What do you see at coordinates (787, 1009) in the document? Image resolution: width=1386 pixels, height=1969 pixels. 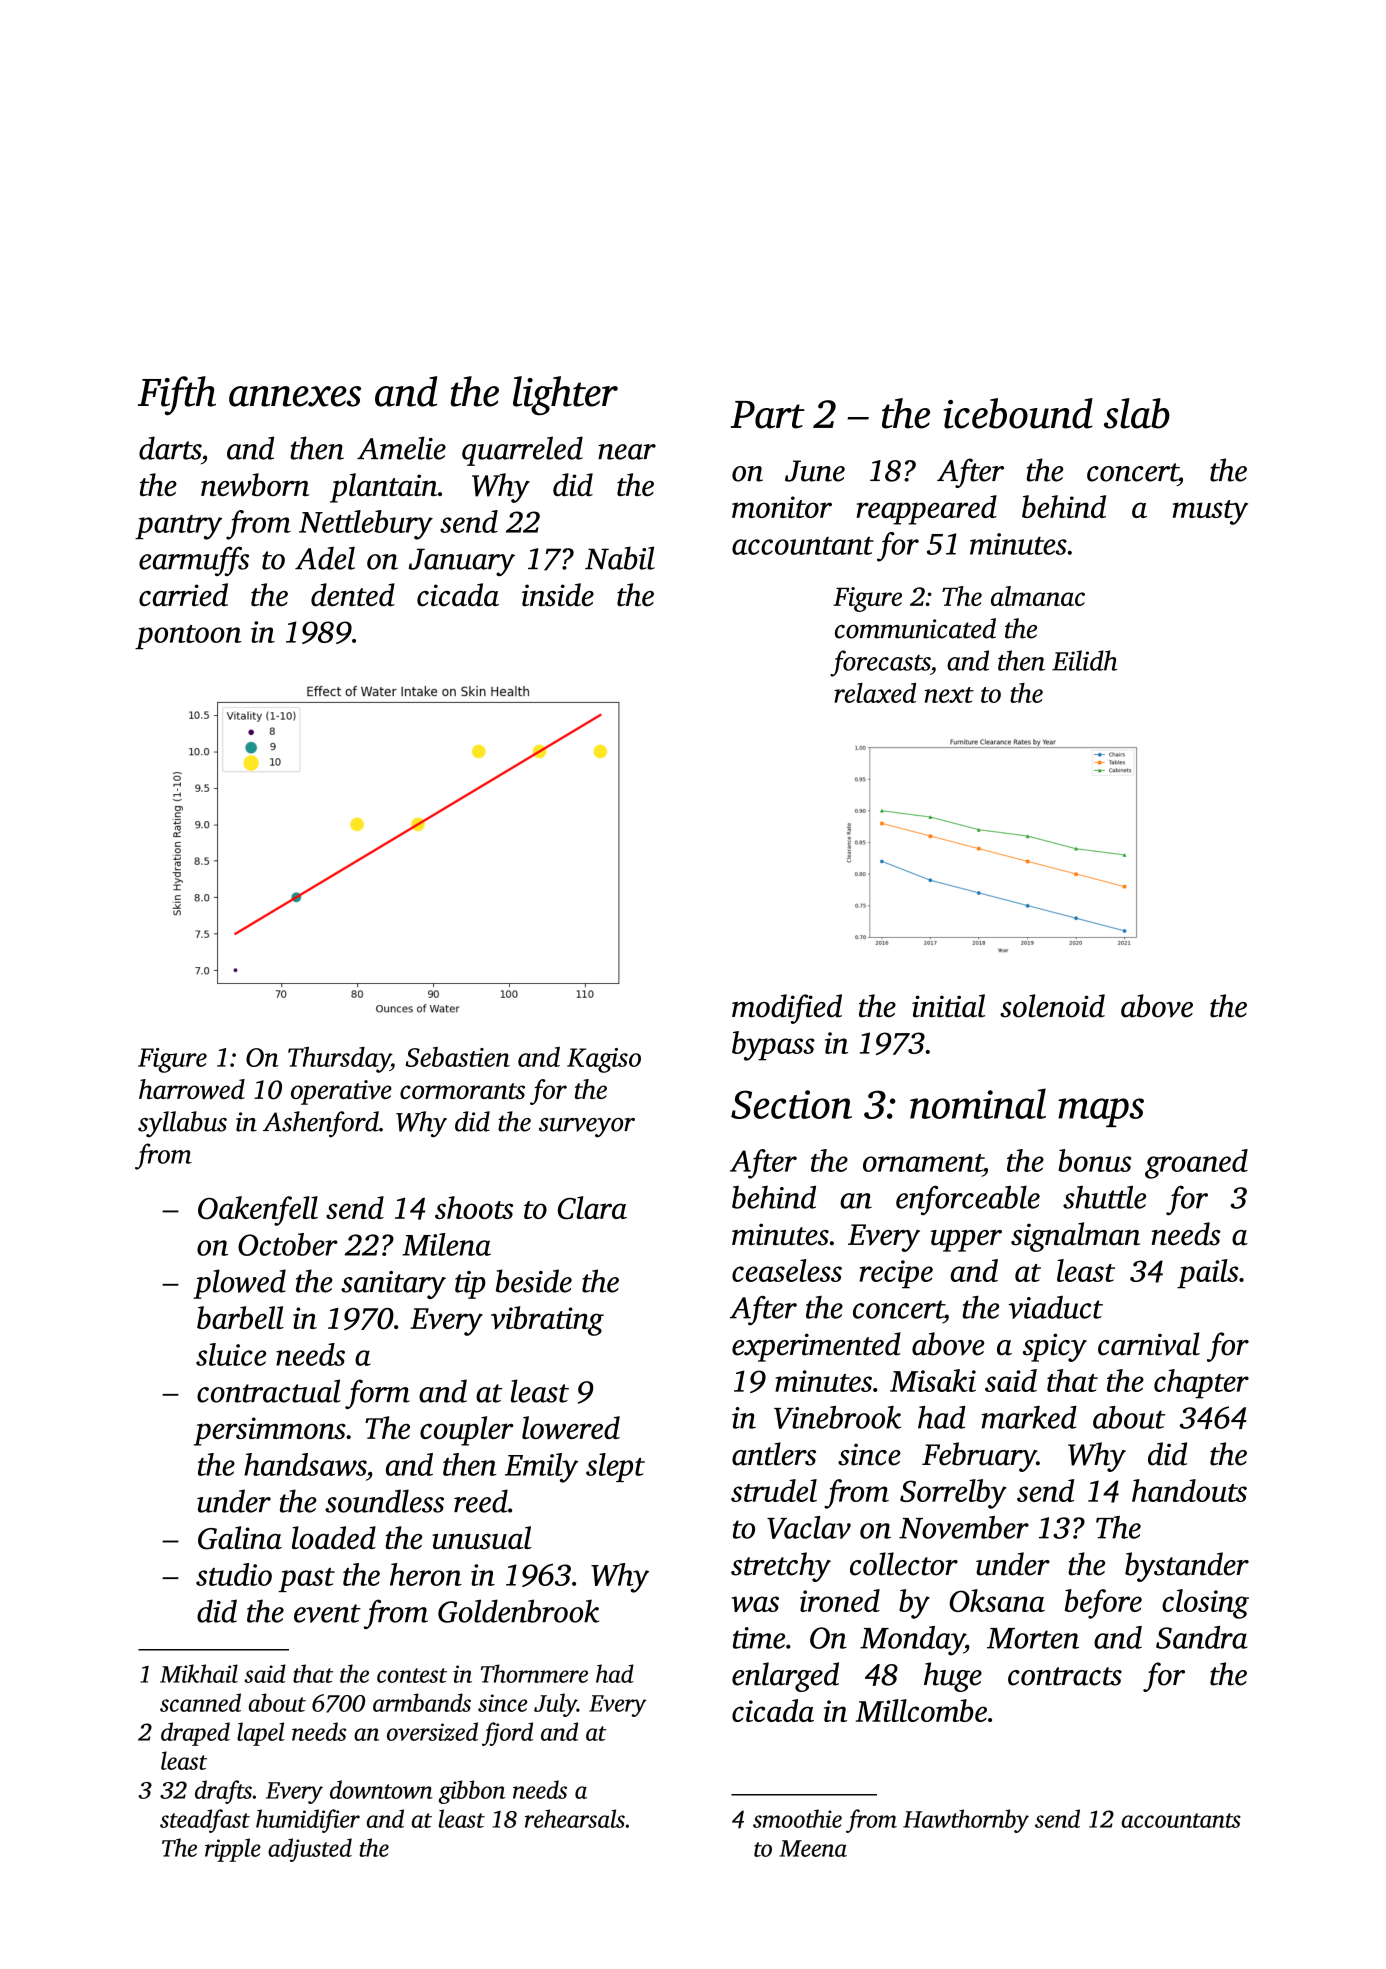 I see `modified` at bounding box center [787, 1009].
